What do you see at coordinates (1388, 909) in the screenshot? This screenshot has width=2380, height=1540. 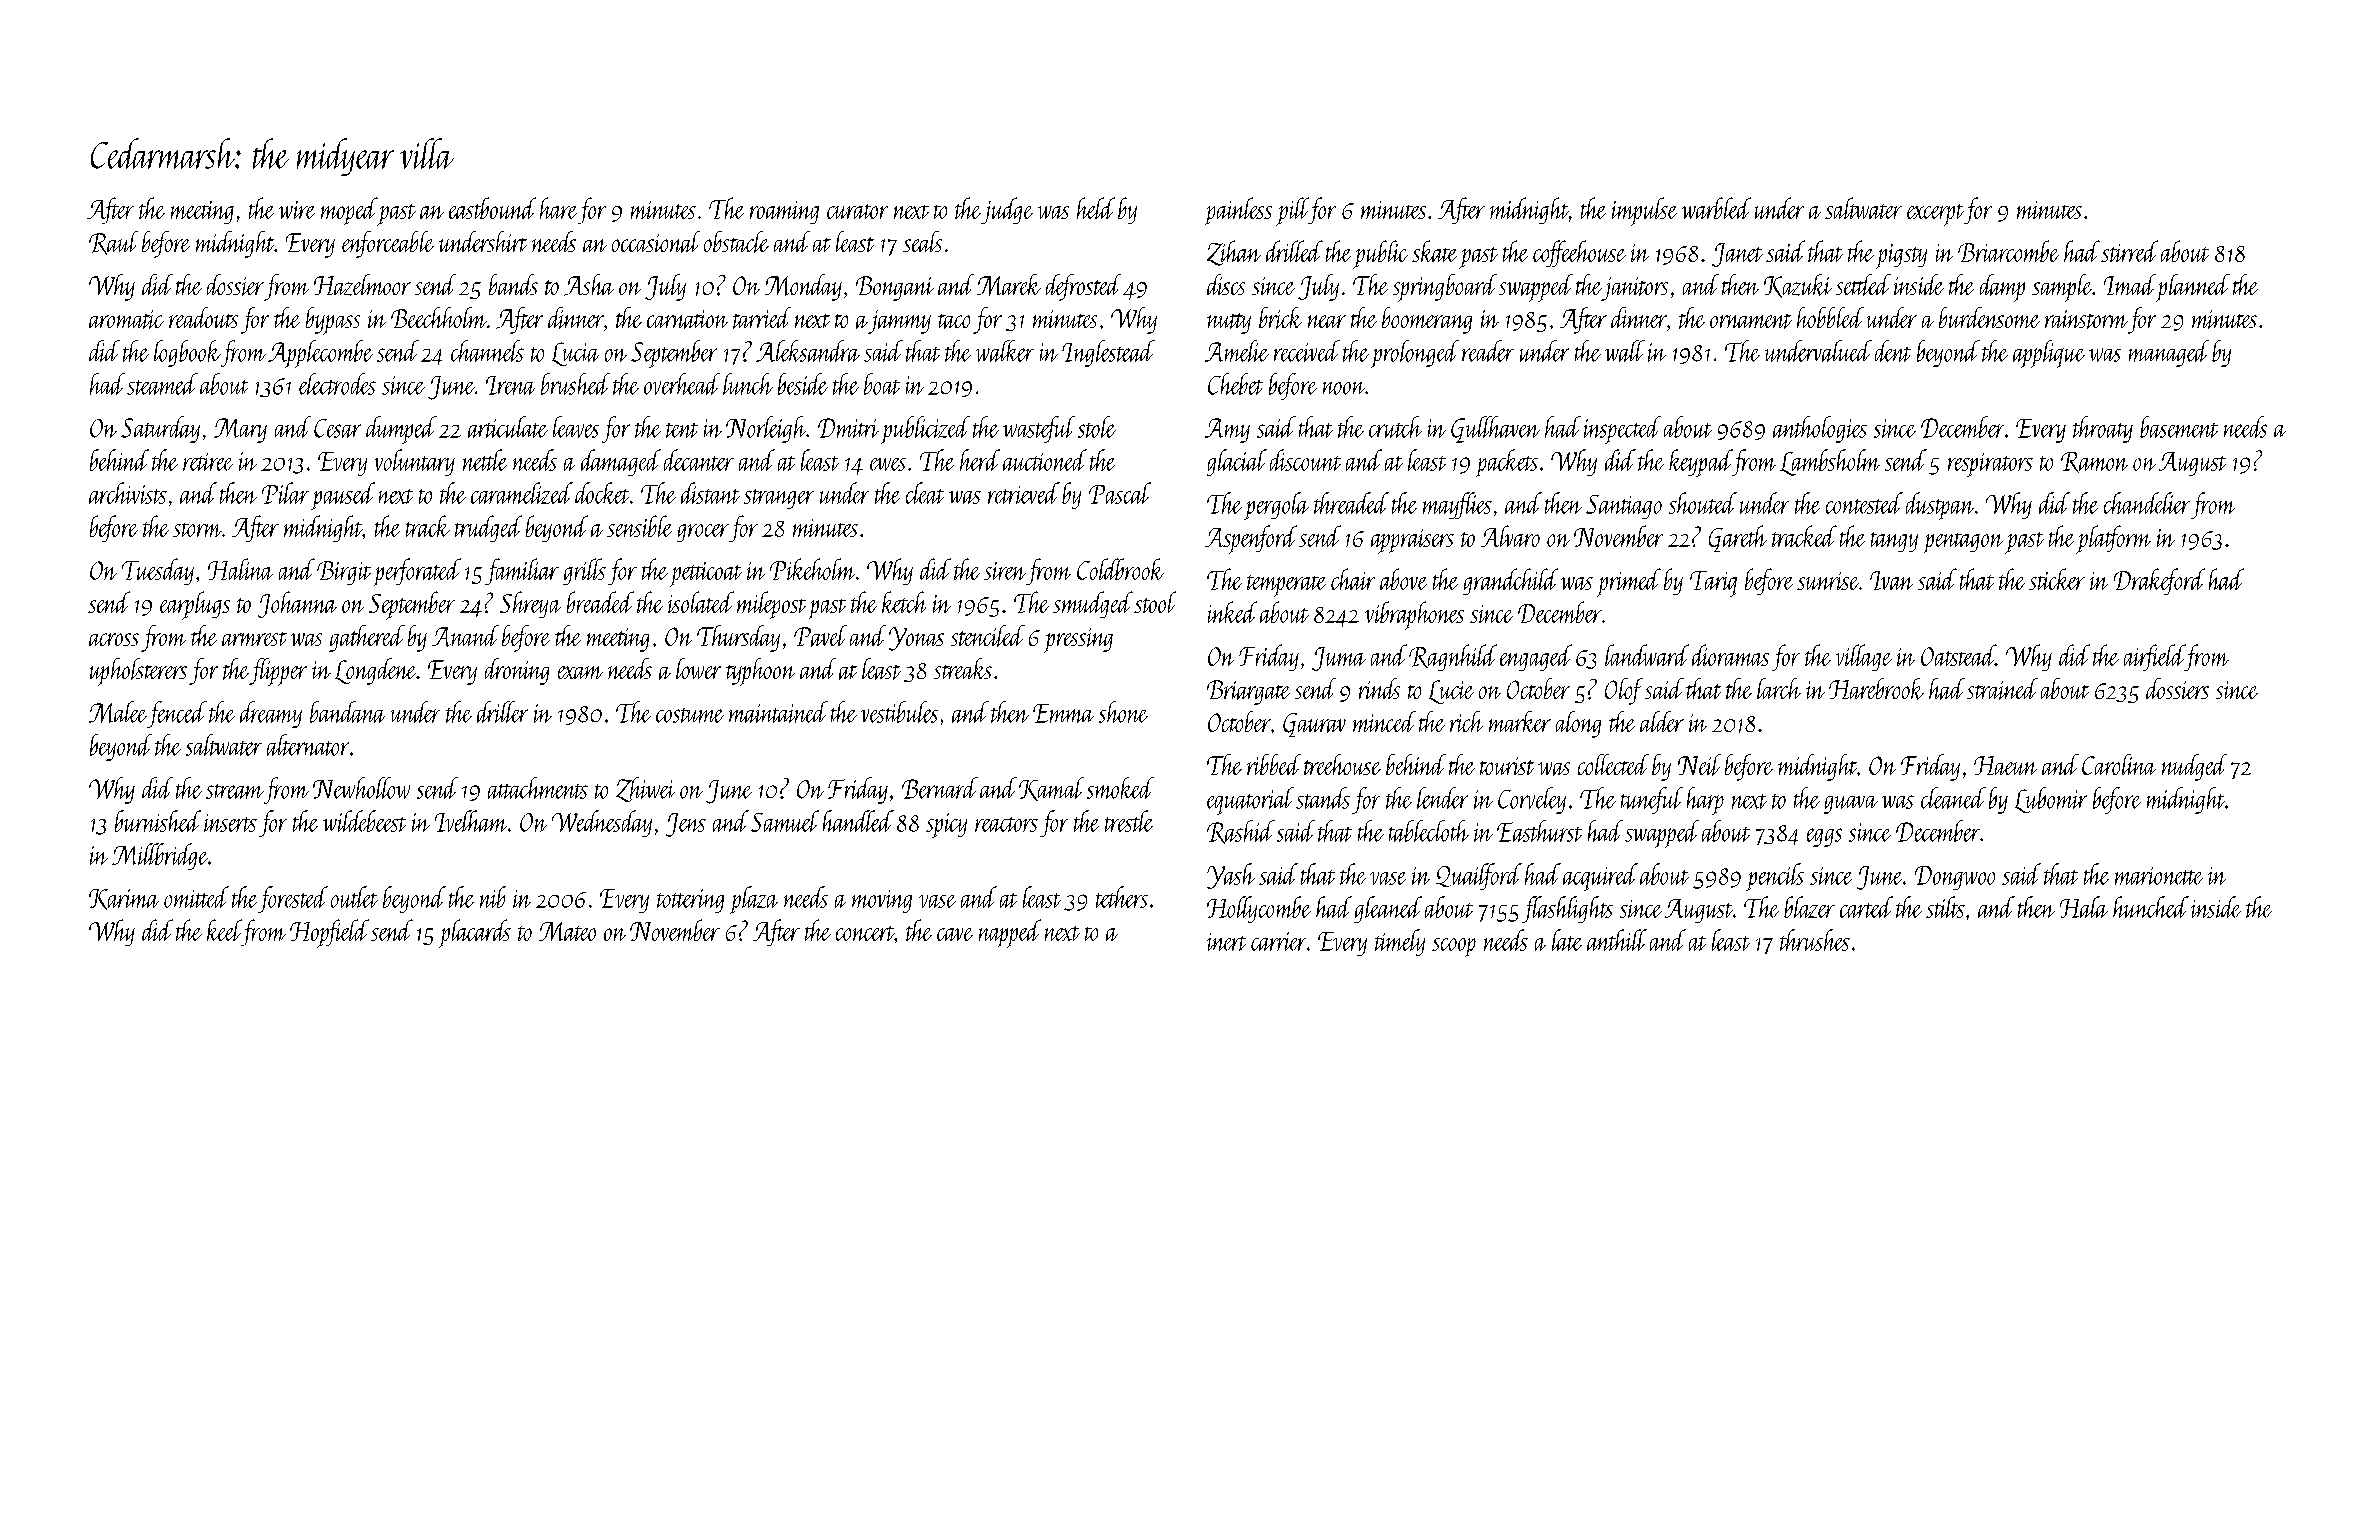 I see `gleaned` at bounding box center [1388, 909].
